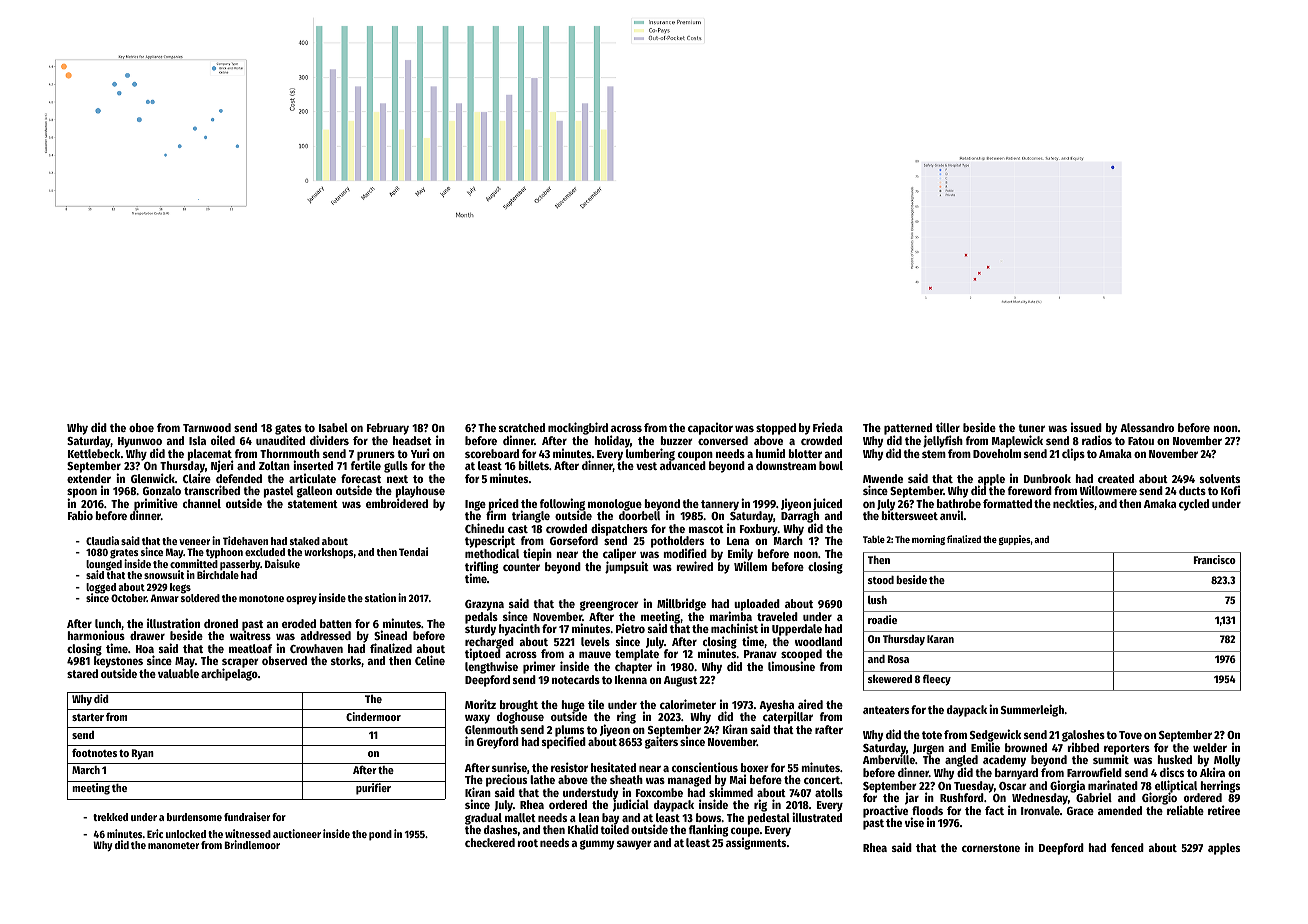  I want to click on Summerleigh, so click(1032, 710).
